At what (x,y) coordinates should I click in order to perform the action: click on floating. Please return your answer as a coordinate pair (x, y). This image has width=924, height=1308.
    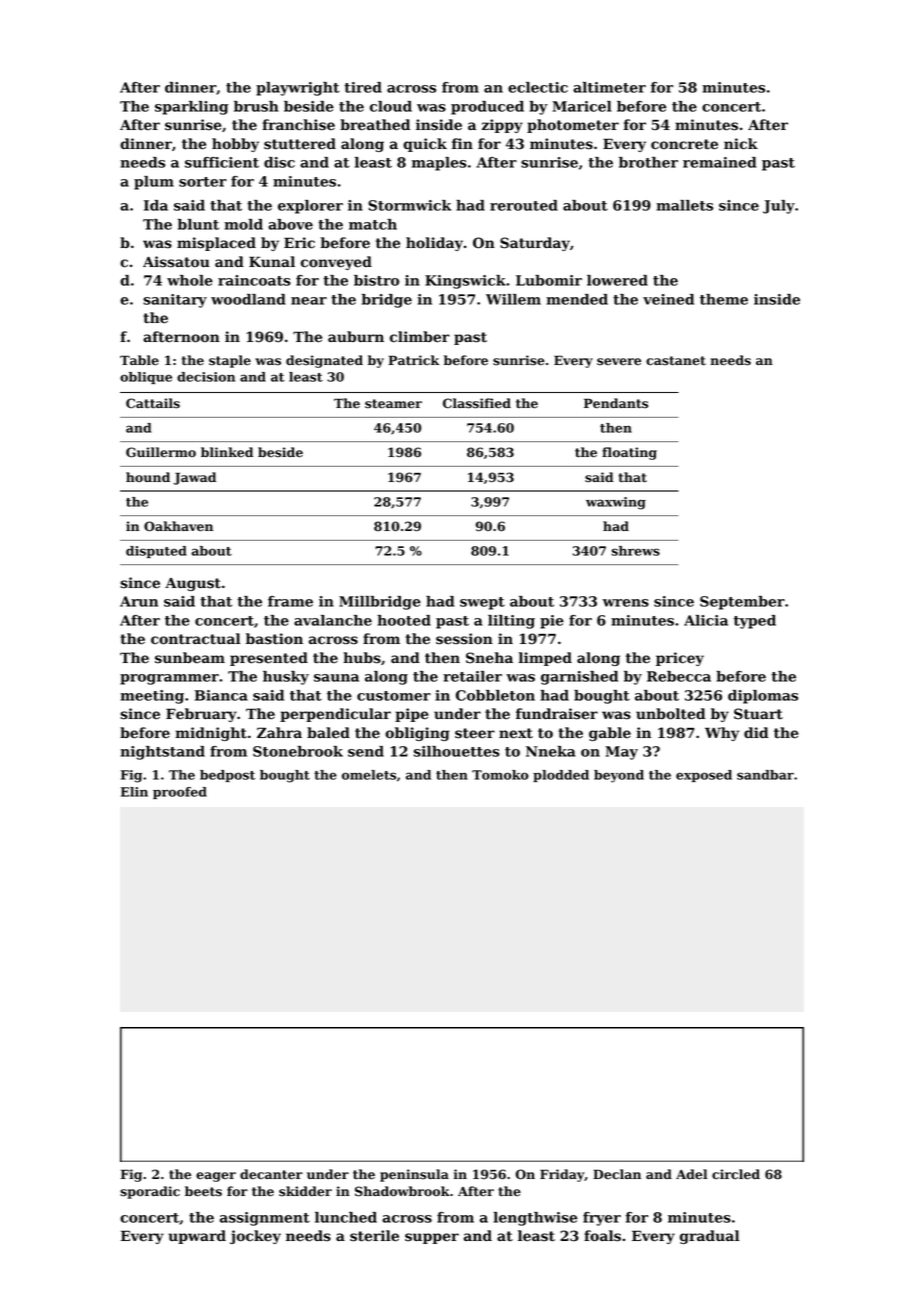
    Looking at the image, I should click on (629, 453).
